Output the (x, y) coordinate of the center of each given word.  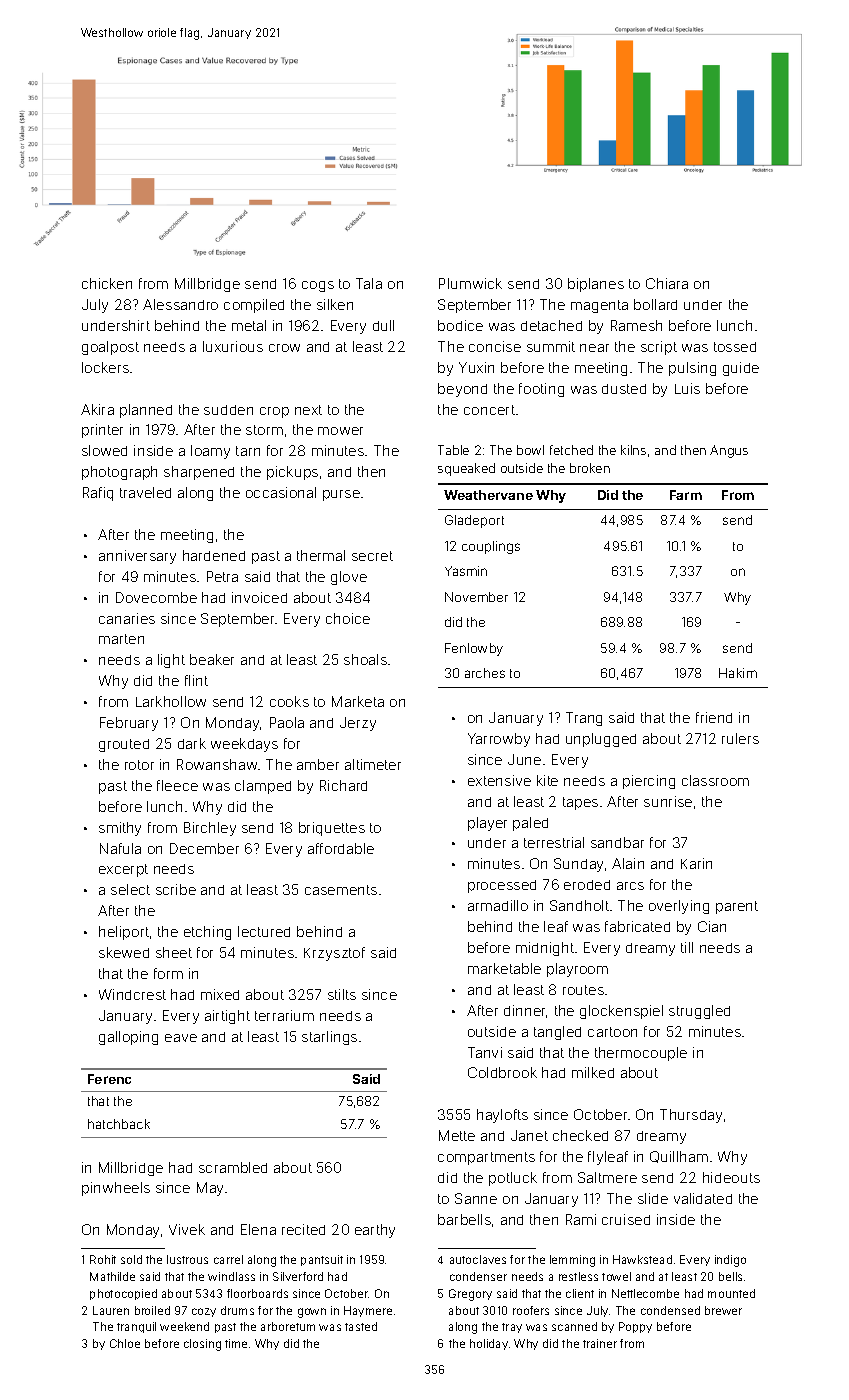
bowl (530, 450)
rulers (740, 738)
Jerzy (358, 724)
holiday (489, 1344)
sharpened (199, 473)
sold (131, 1259)
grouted (124, 745)
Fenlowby (474, 649)
